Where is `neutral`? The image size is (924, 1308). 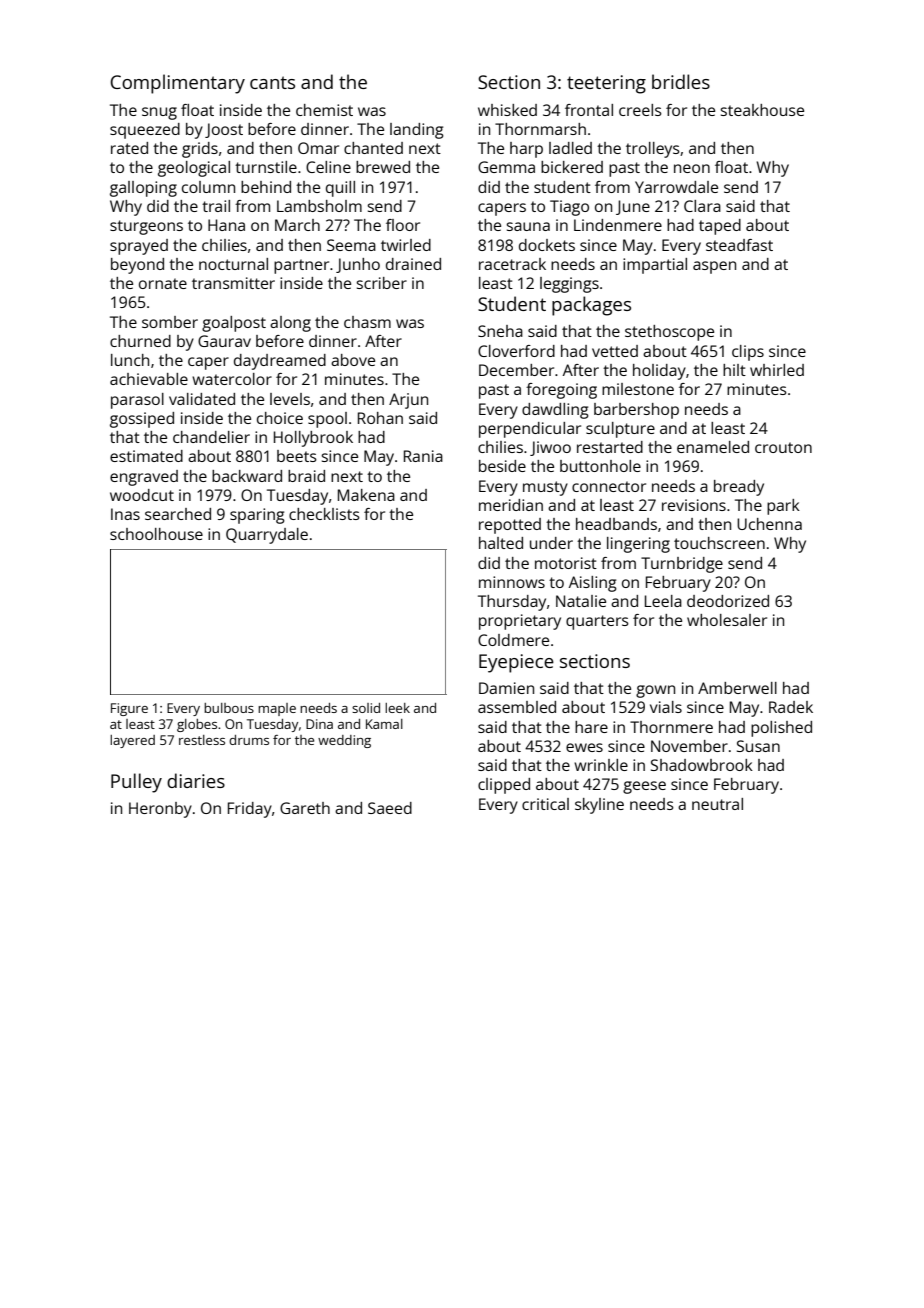 neutral is located at coordinates (717, 804).
